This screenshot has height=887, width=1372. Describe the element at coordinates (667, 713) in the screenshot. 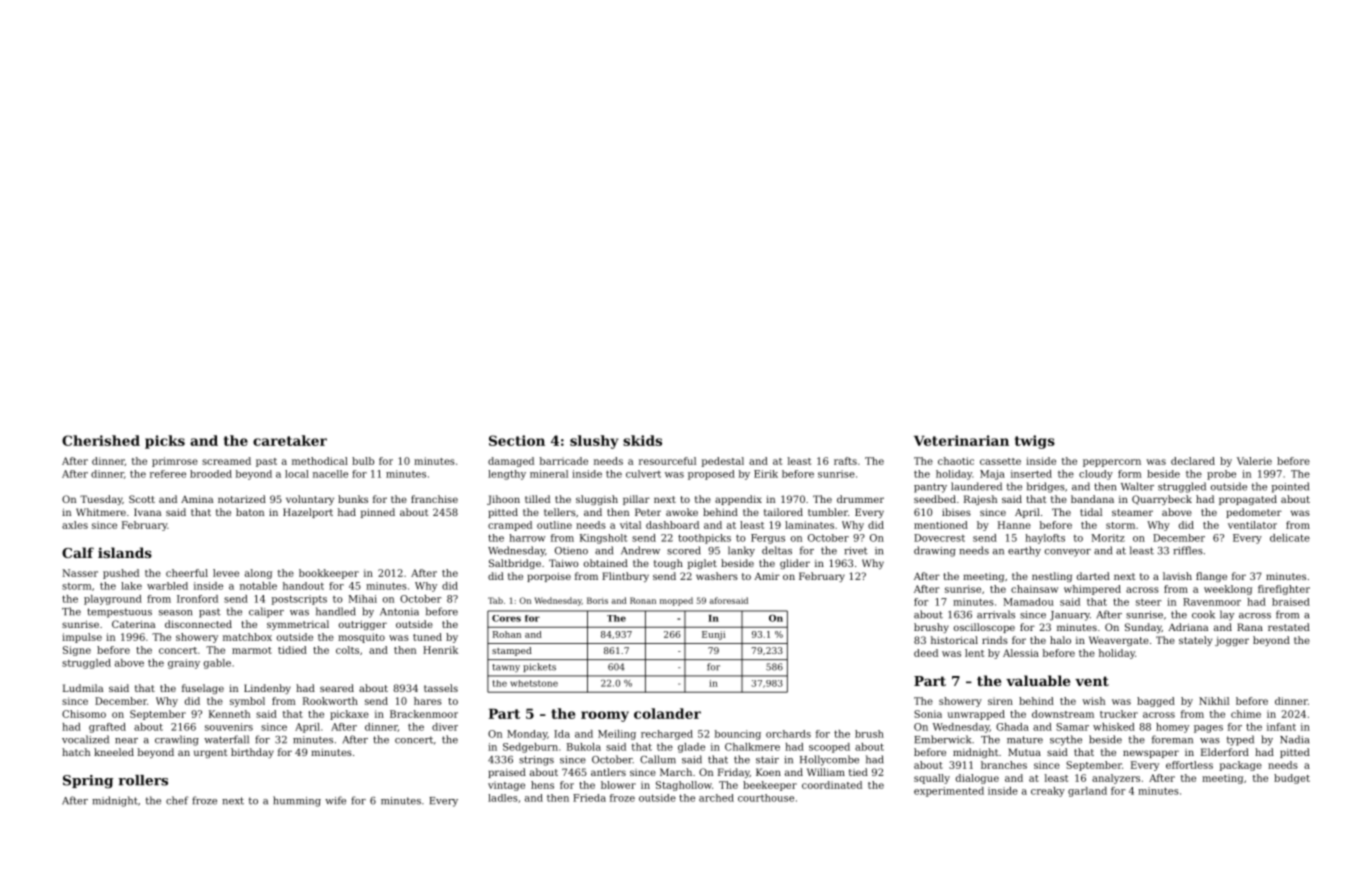

I see `colander` at that location.
